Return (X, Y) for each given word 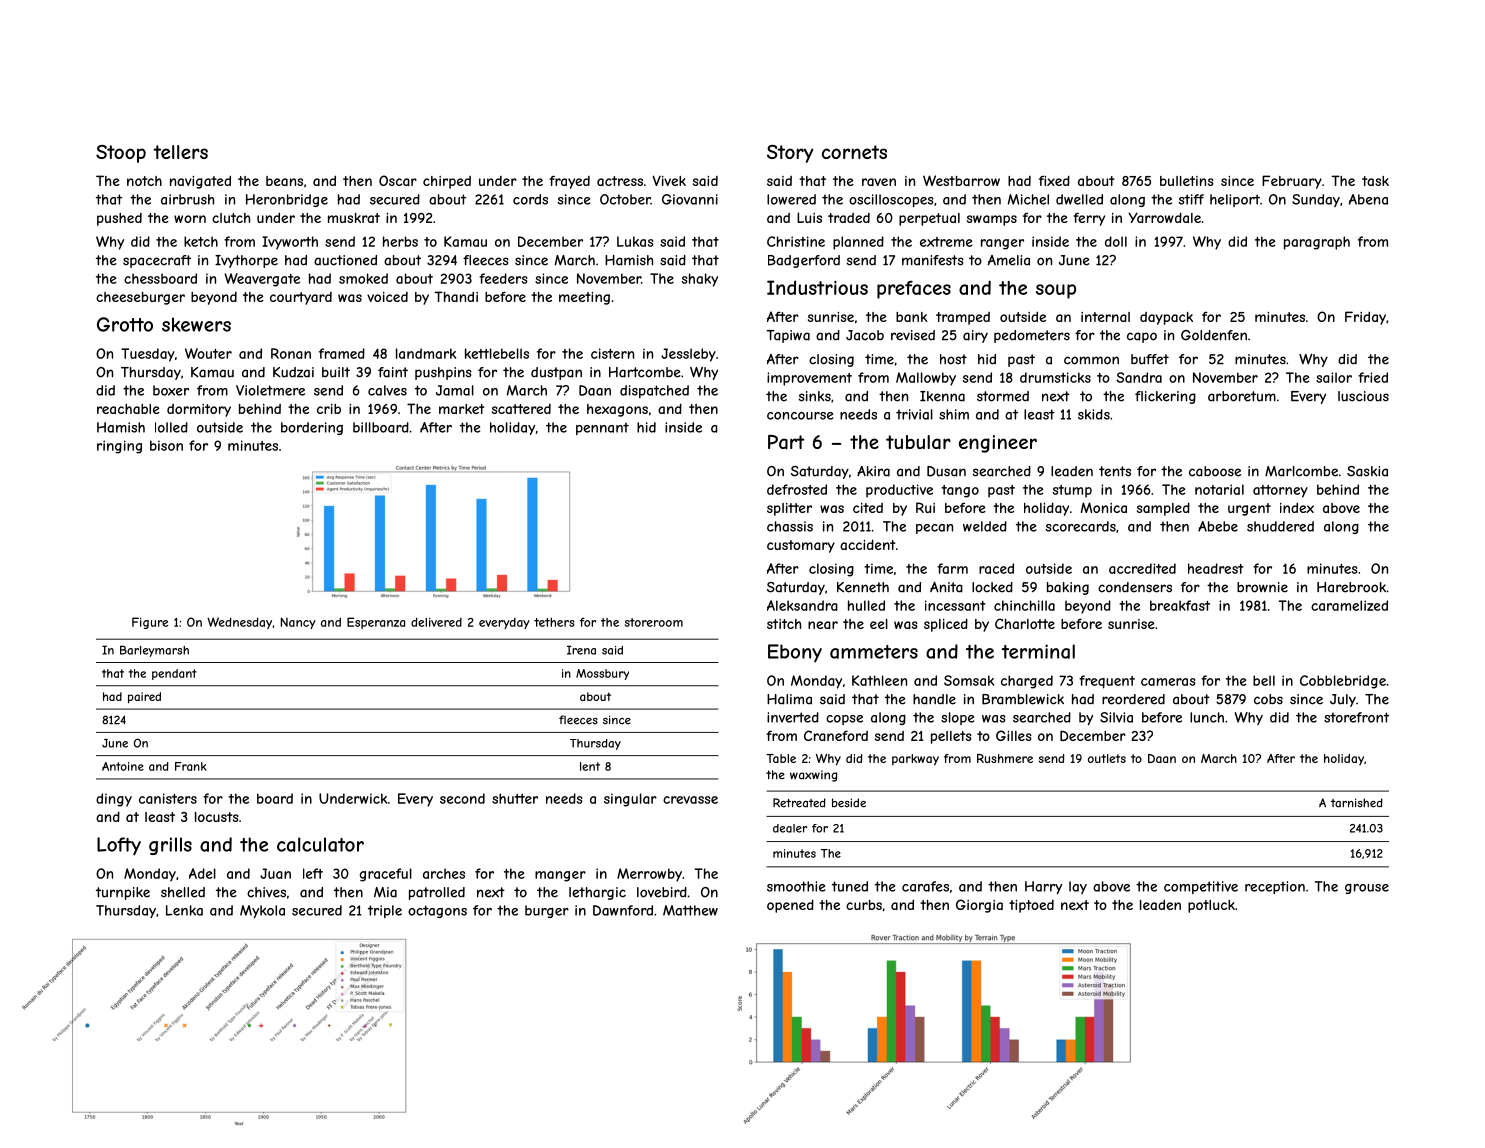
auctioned (345, 260)
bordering (312, 428)
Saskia (1367, 471)
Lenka (184, 910)
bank (911, 317)
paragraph (1317, 243)
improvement (809, 379)
